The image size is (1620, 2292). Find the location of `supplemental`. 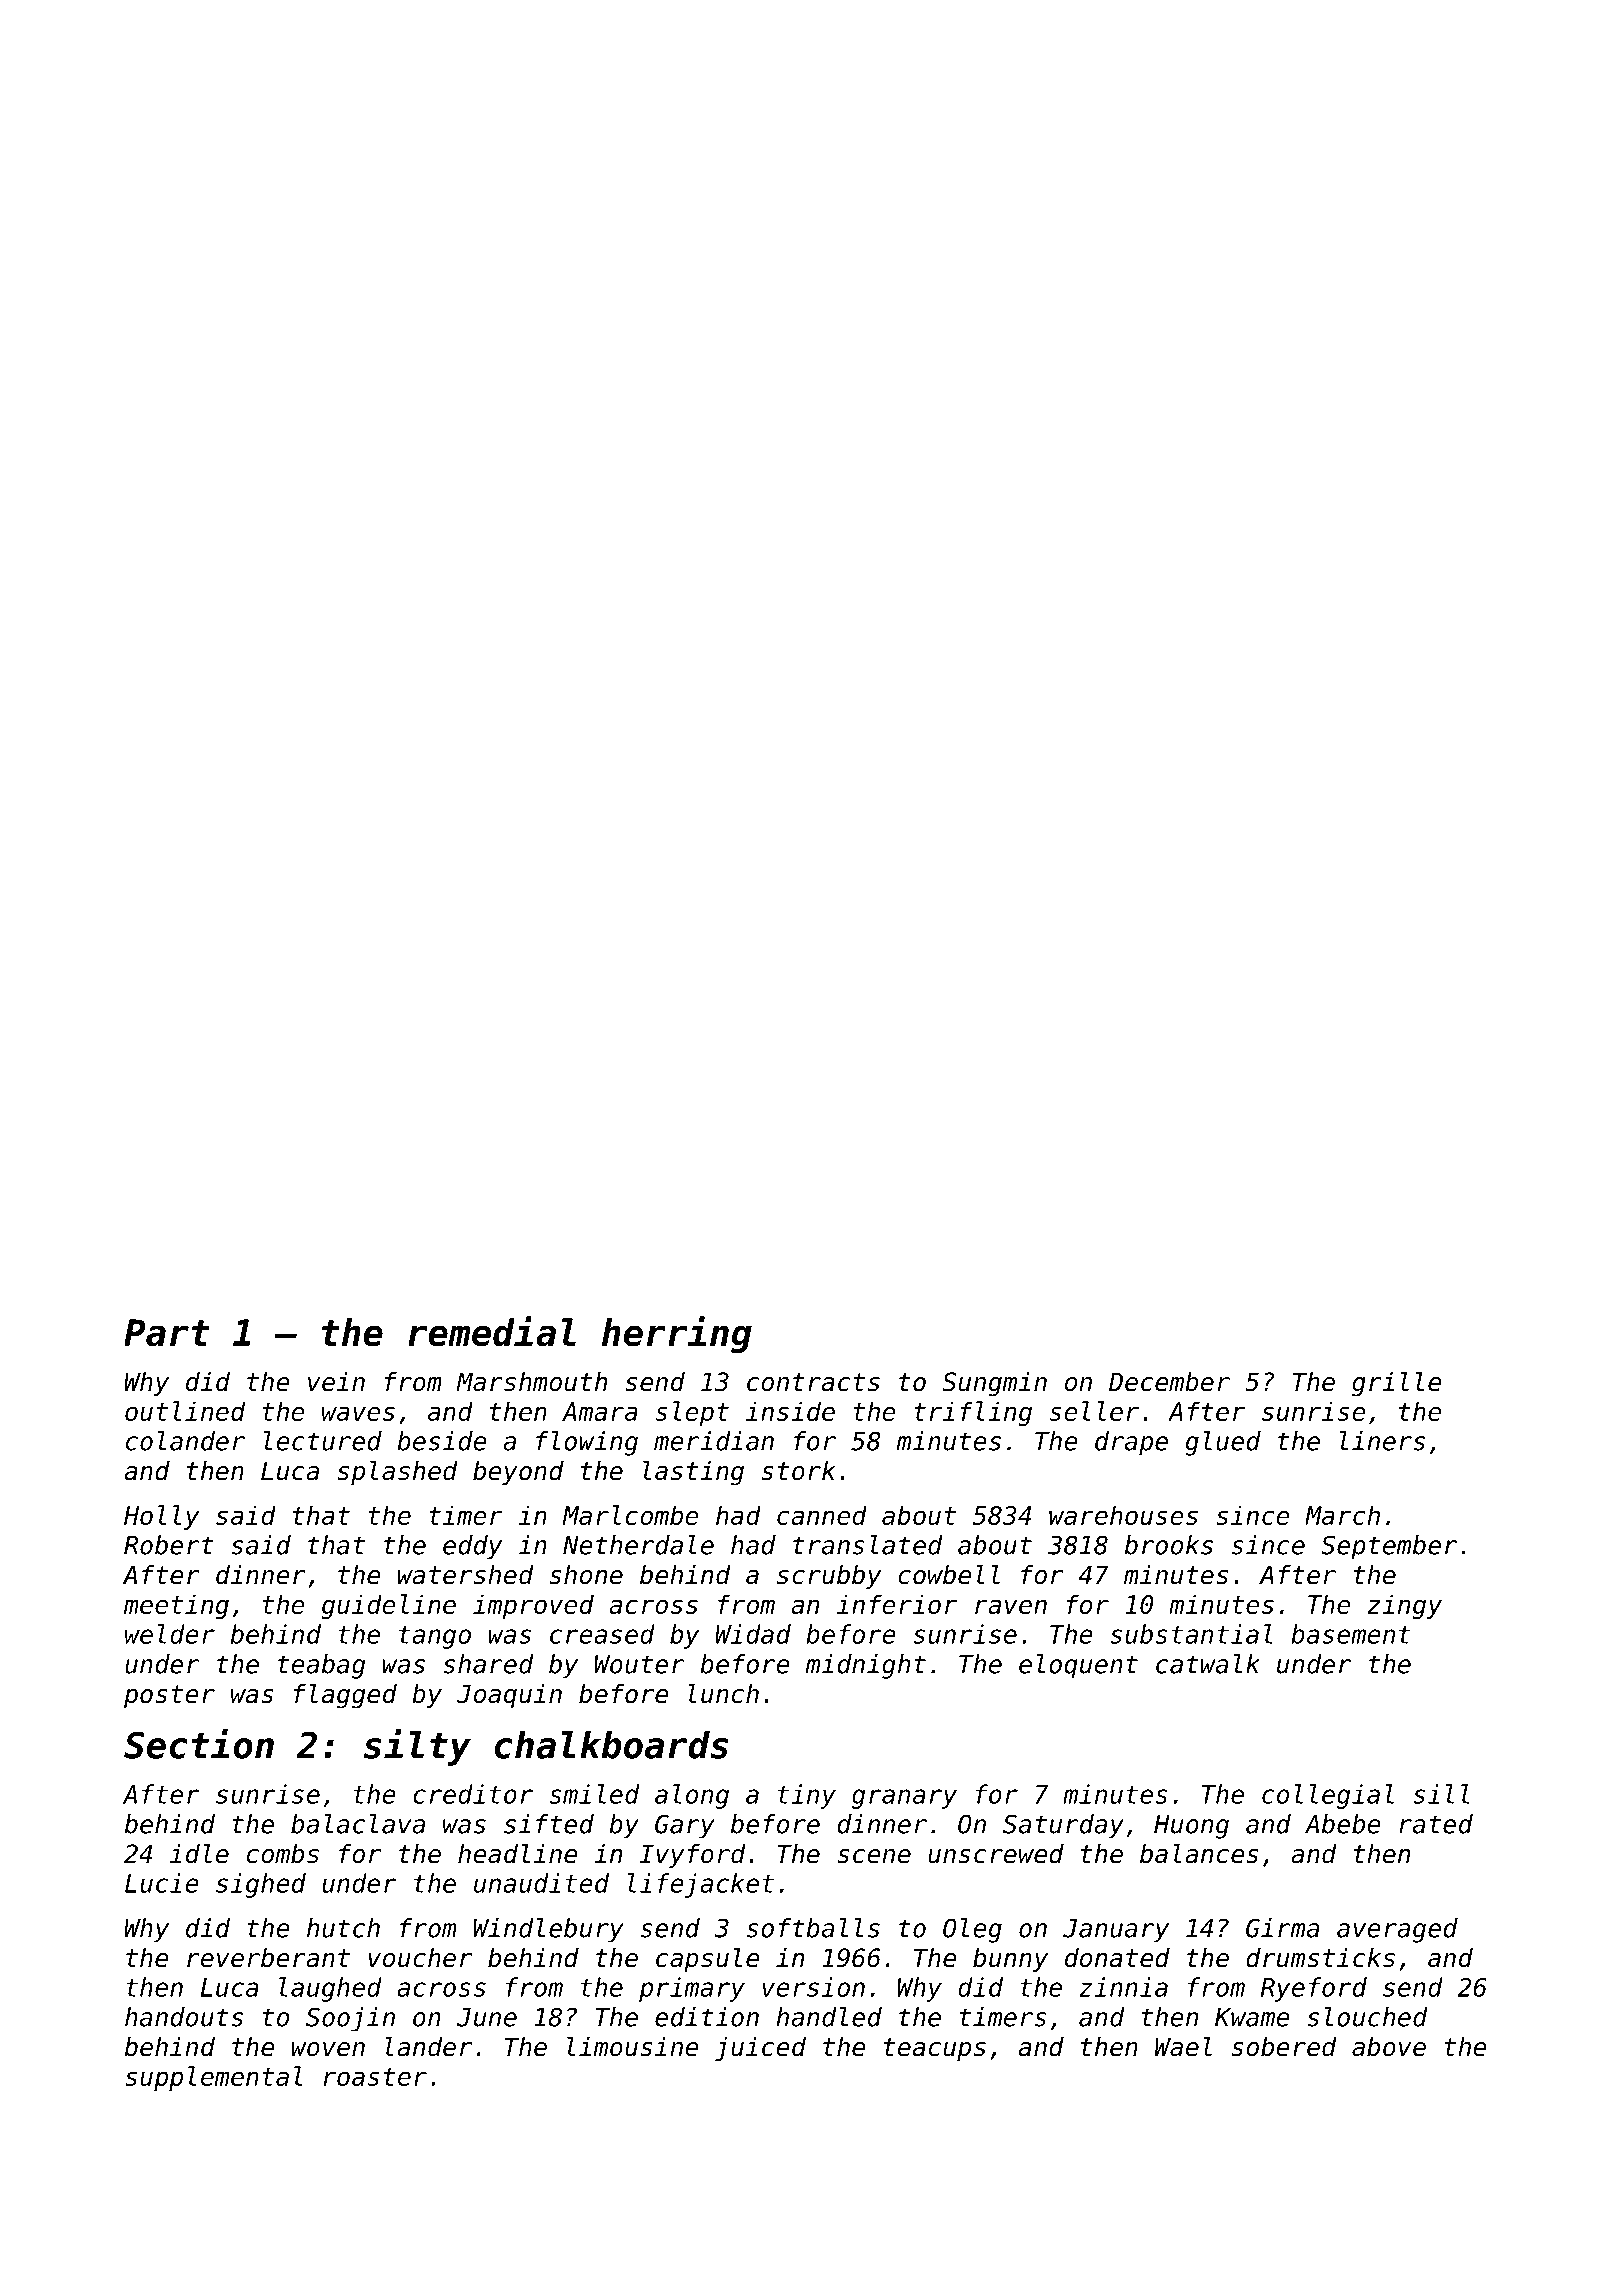

supplemental is located at coordinates (214, 2078).
